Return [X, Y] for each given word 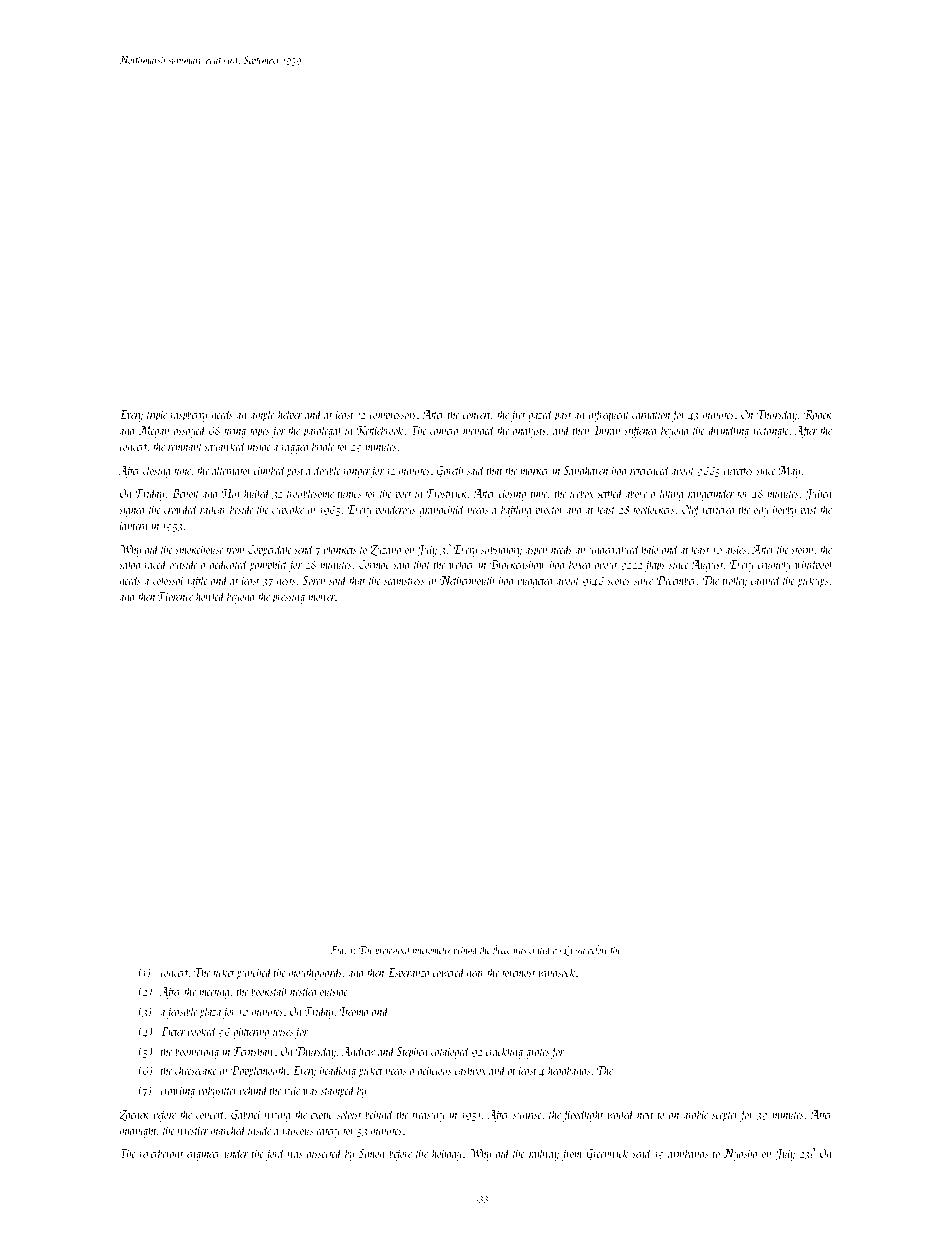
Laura [574, 951]
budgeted [536, 581]
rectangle [771, 431]
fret [517, 415]
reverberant [161, 1153]
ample [262, 415]
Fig [337, 951]
